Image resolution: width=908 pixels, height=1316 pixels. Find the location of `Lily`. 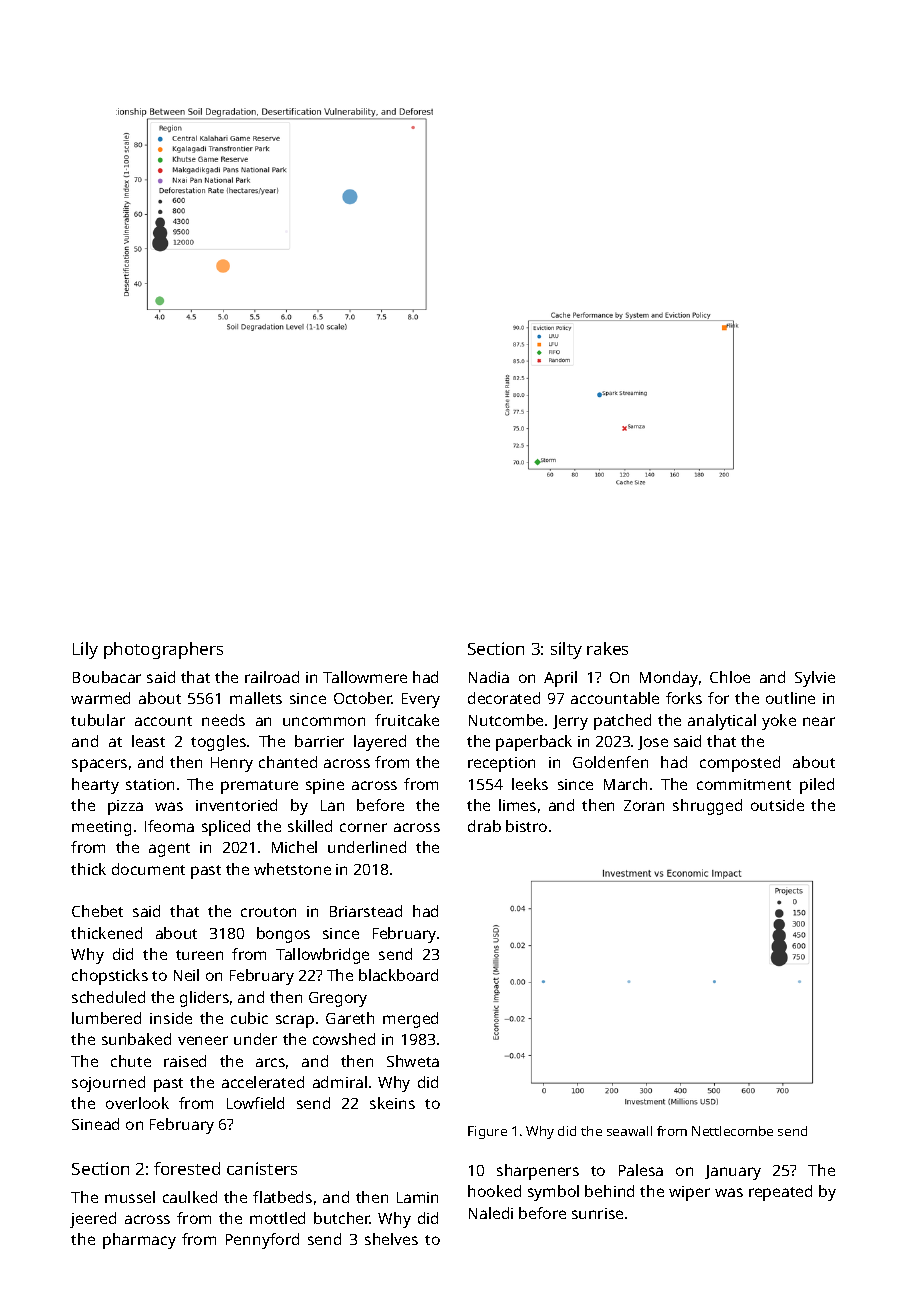

Lily is located at coordinates (85, 650).
